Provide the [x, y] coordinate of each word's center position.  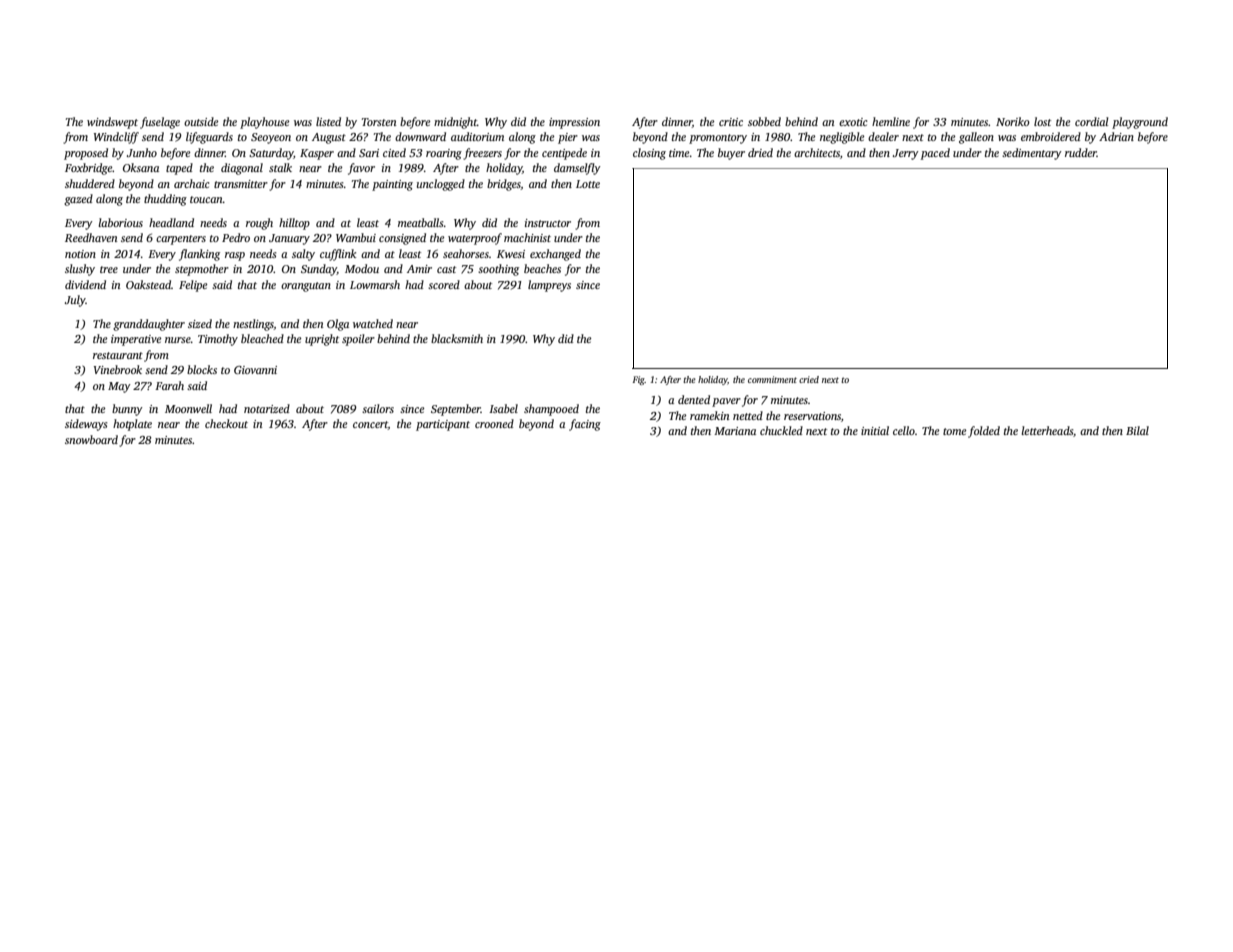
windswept [112, 123]
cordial [1091, 121]
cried [809, 379]
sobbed [764, 121]
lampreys [549, 286]
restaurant [118, 355]
